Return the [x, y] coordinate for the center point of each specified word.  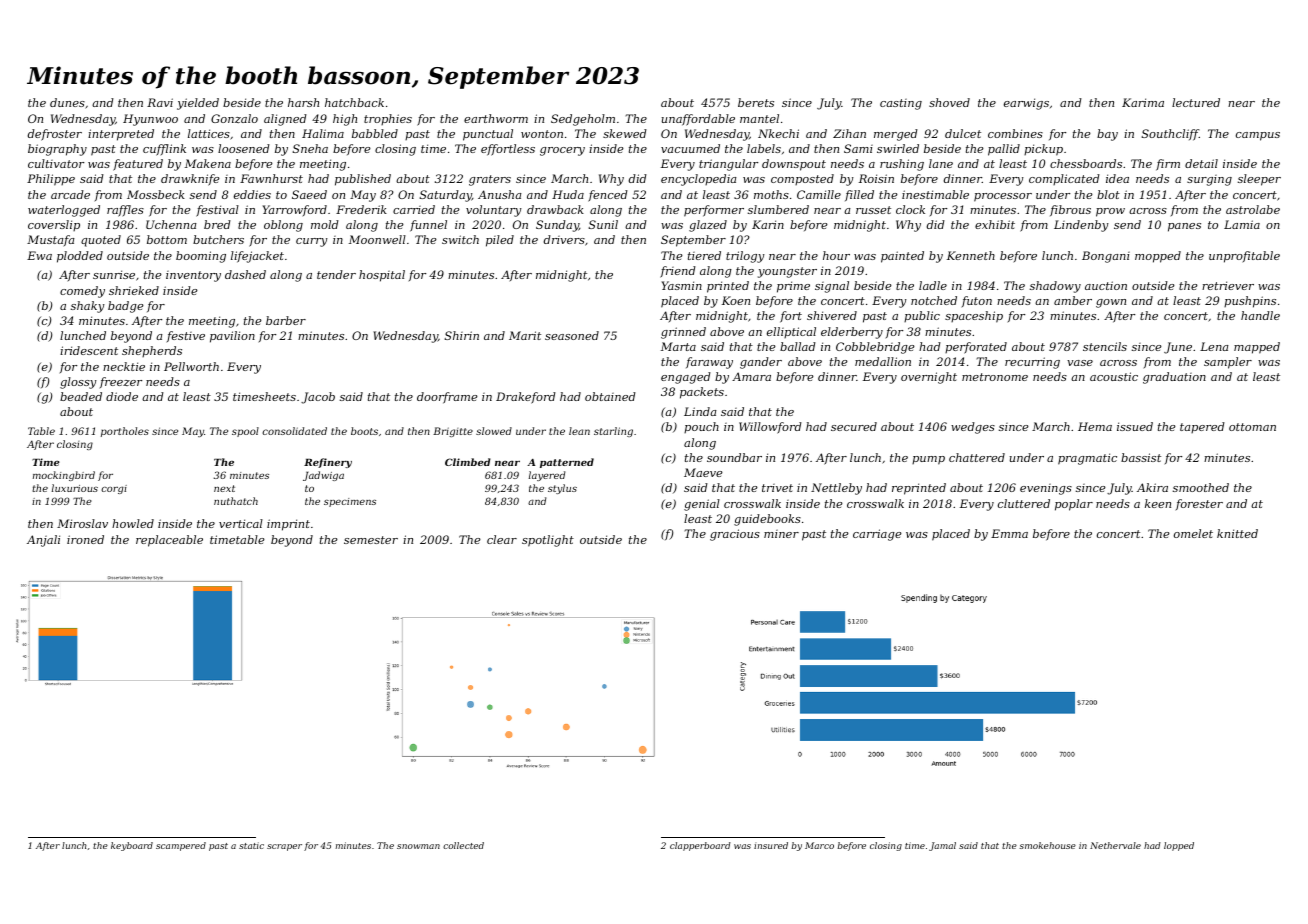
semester [371, 540]
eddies [252, 194]
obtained [610, 396]
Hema [1095, 426]
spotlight [548, 541]
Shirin [462, 335]
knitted [1237, 533]
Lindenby [1081, 226]
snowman [418, 846]
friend [678, 272]
